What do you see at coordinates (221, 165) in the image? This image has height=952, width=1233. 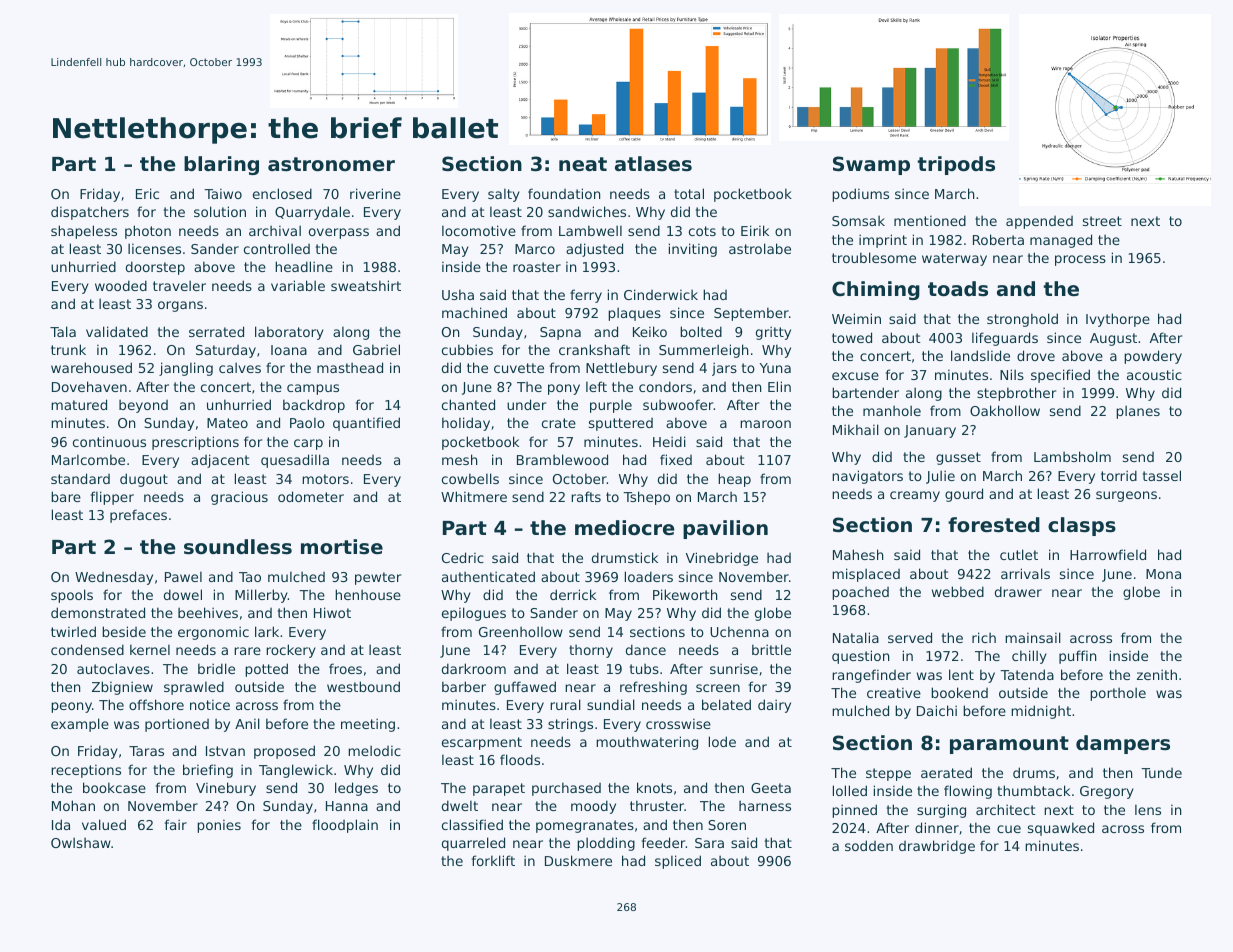 I see `blaring` at bounding box center [221, 165].
